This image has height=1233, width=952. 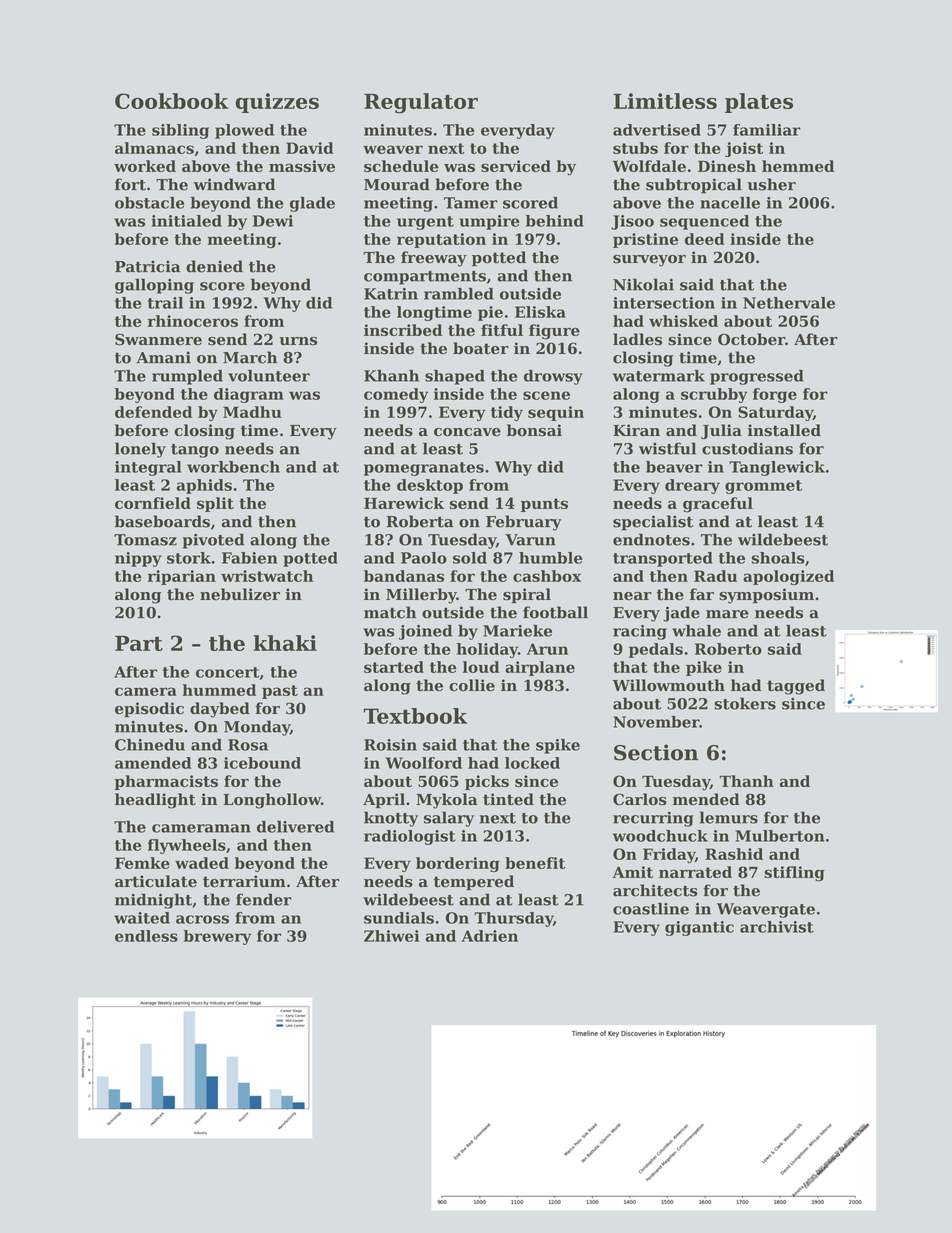 What do you see at coordinates (721, 431) in the image?
I see `Julia` at bounding box center [721, 431].
